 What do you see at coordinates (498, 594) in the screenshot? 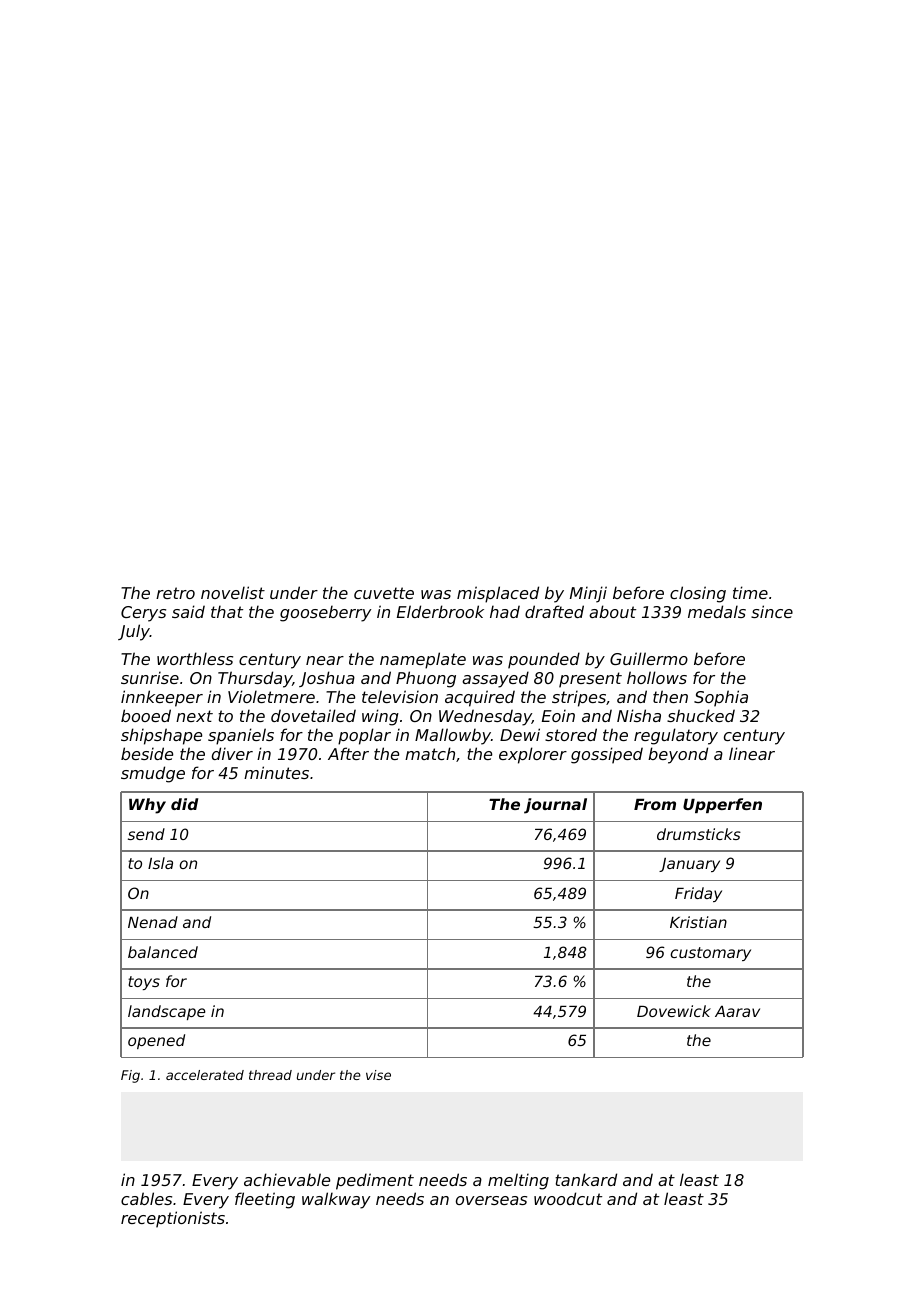
I see `misplaced` at bounding box center [498, 594].
